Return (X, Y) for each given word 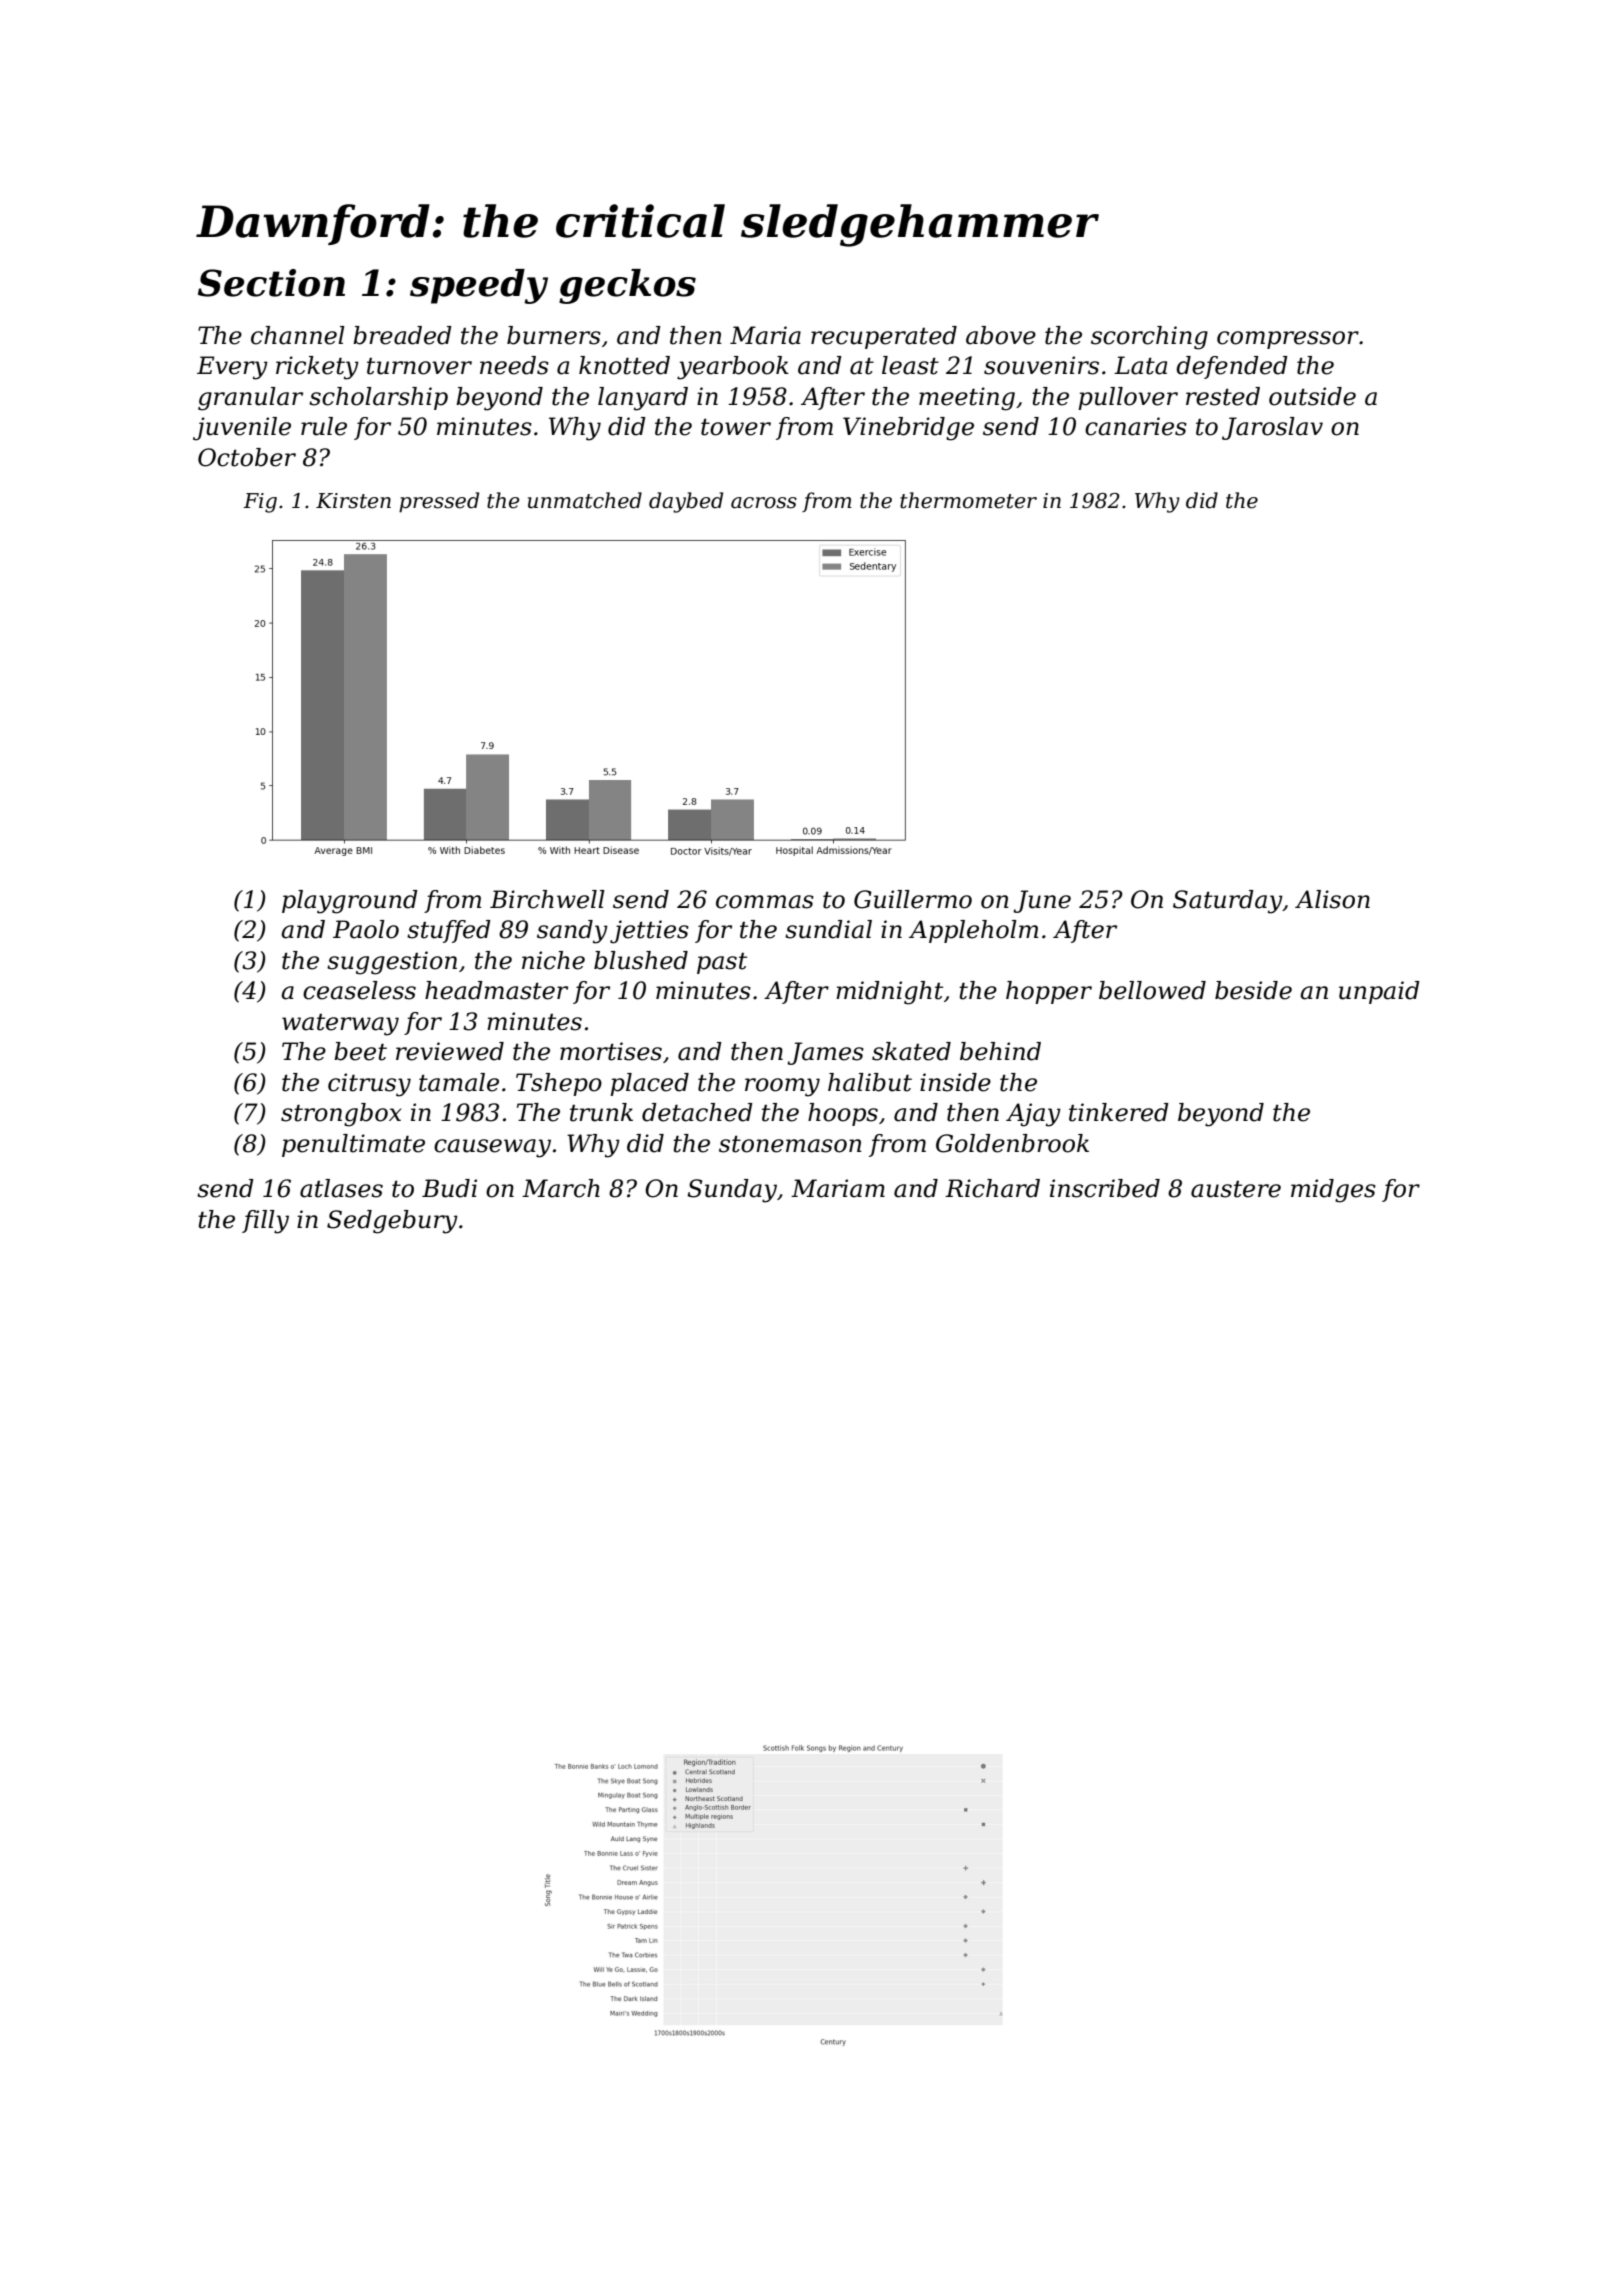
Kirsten (353, 501)
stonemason (790, 1144)
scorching (1149, 338)
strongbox (341, 1115)
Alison (1332, 899)
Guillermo (913, 899)
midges (1333, 1191)
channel (298, 335)
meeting (967, 399)
